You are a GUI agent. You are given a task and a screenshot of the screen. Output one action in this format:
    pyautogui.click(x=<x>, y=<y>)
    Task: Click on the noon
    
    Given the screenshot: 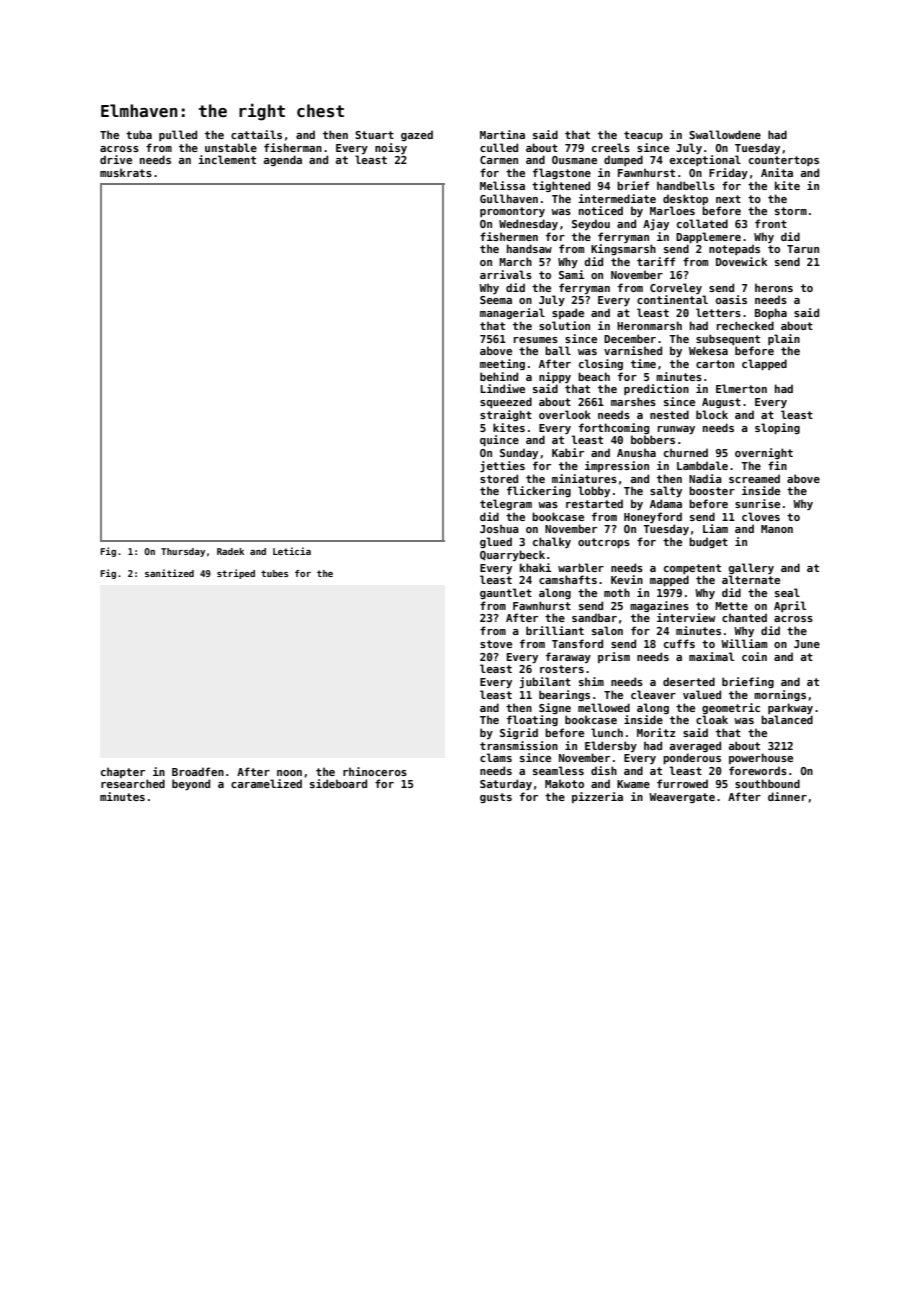 What is the action you would take?
    pyautogui.click(x=289, y=773)
